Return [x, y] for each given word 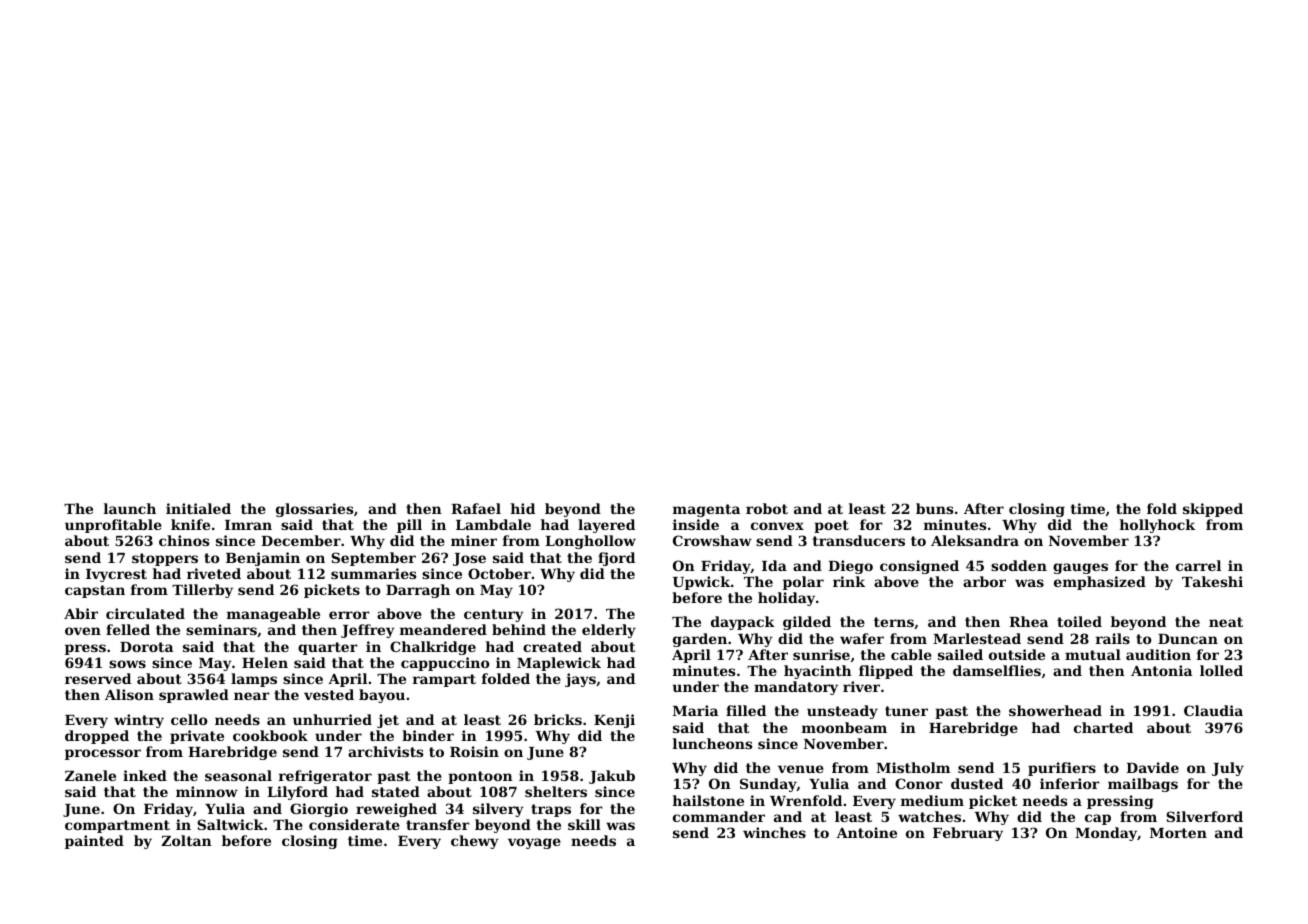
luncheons [712, 743]
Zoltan [187, 840]
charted [1103, 727]
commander [719, 816]
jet [388, 721]
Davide [1152, 767]
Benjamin [263, 559]
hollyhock [1157, 526]
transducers [859, 540]
